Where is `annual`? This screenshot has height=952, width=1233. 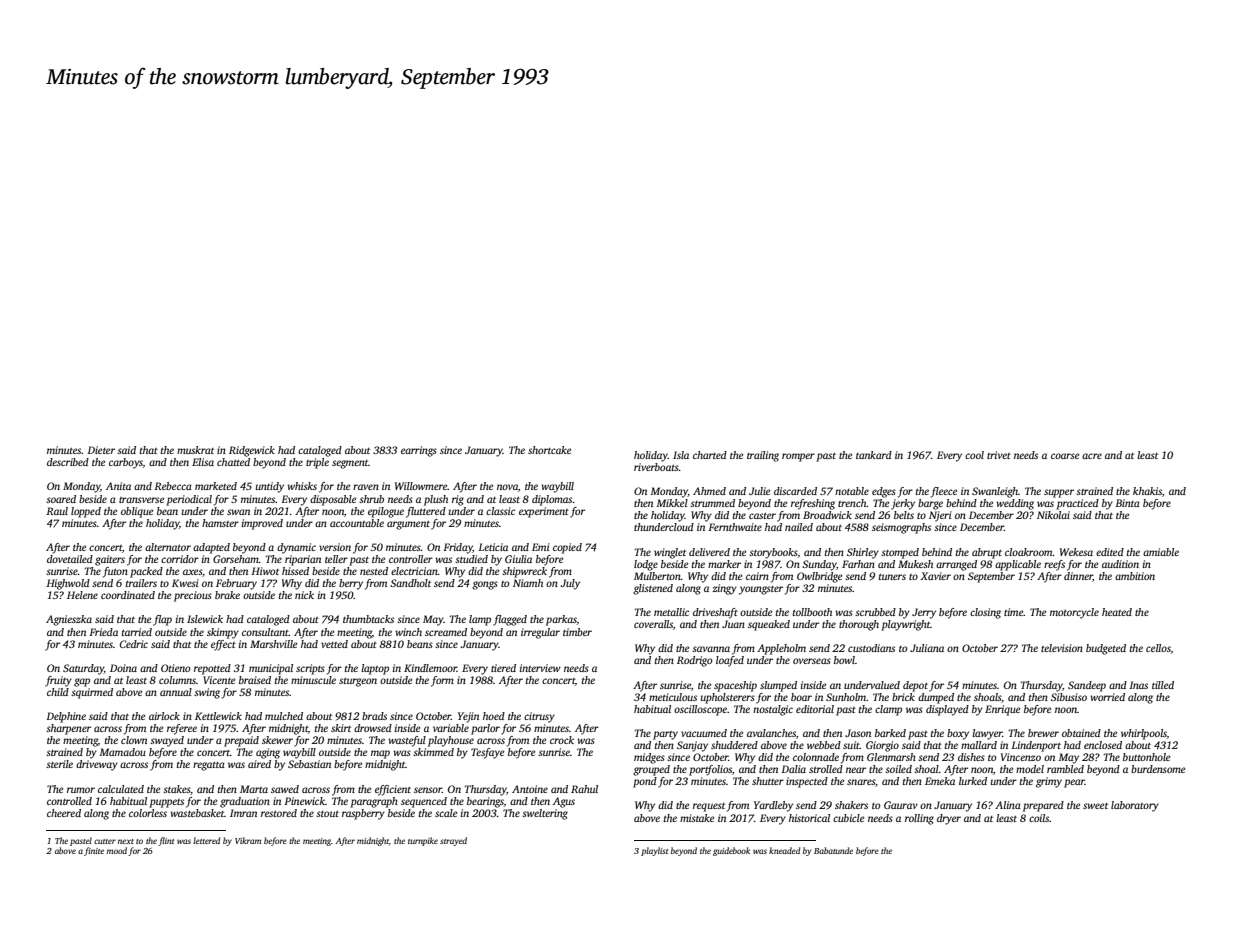
annual is located at coordinates (176, 692).
